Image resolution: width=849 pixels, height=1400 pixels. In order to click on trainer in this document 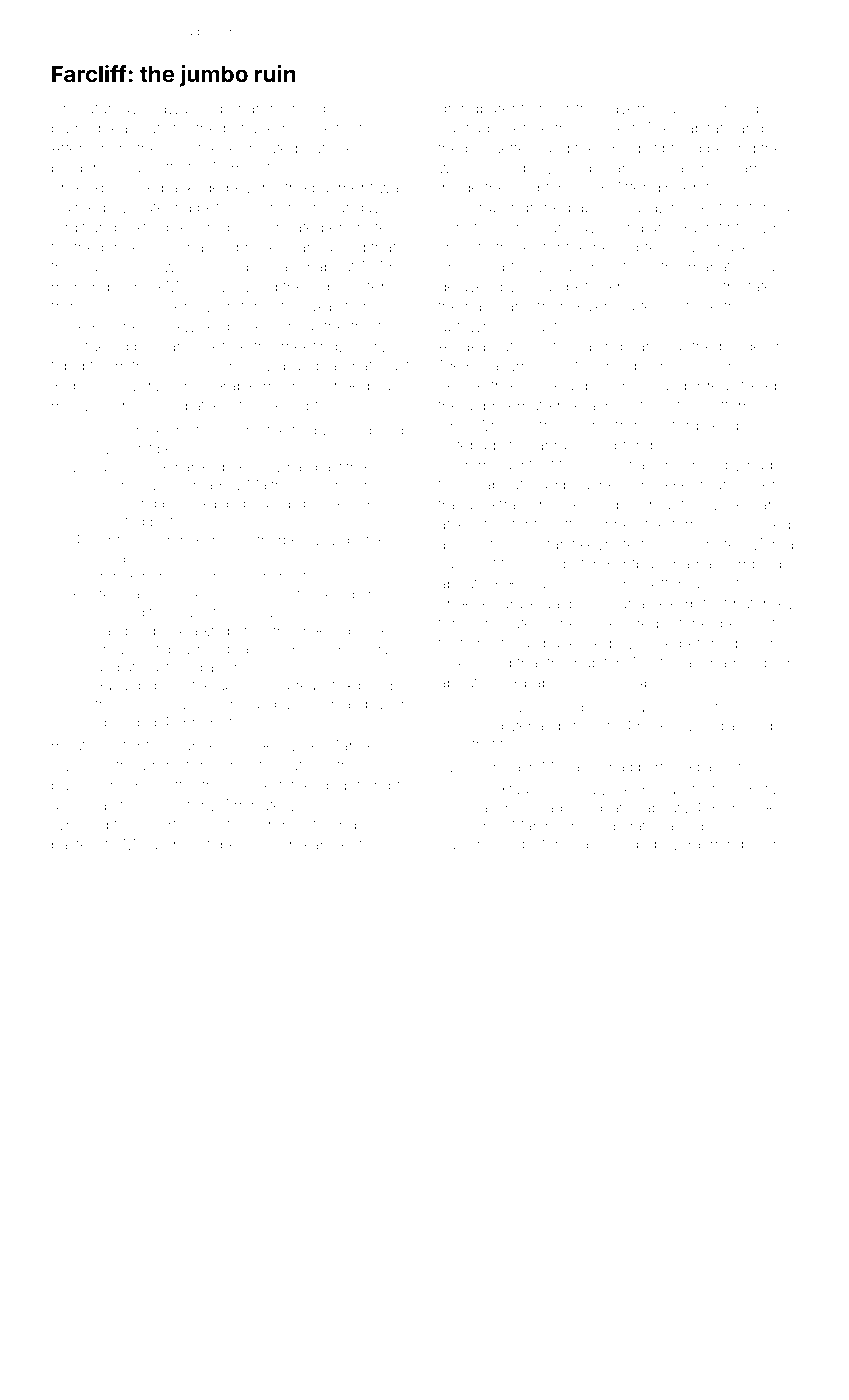, I will do `click(521, 505)`.
